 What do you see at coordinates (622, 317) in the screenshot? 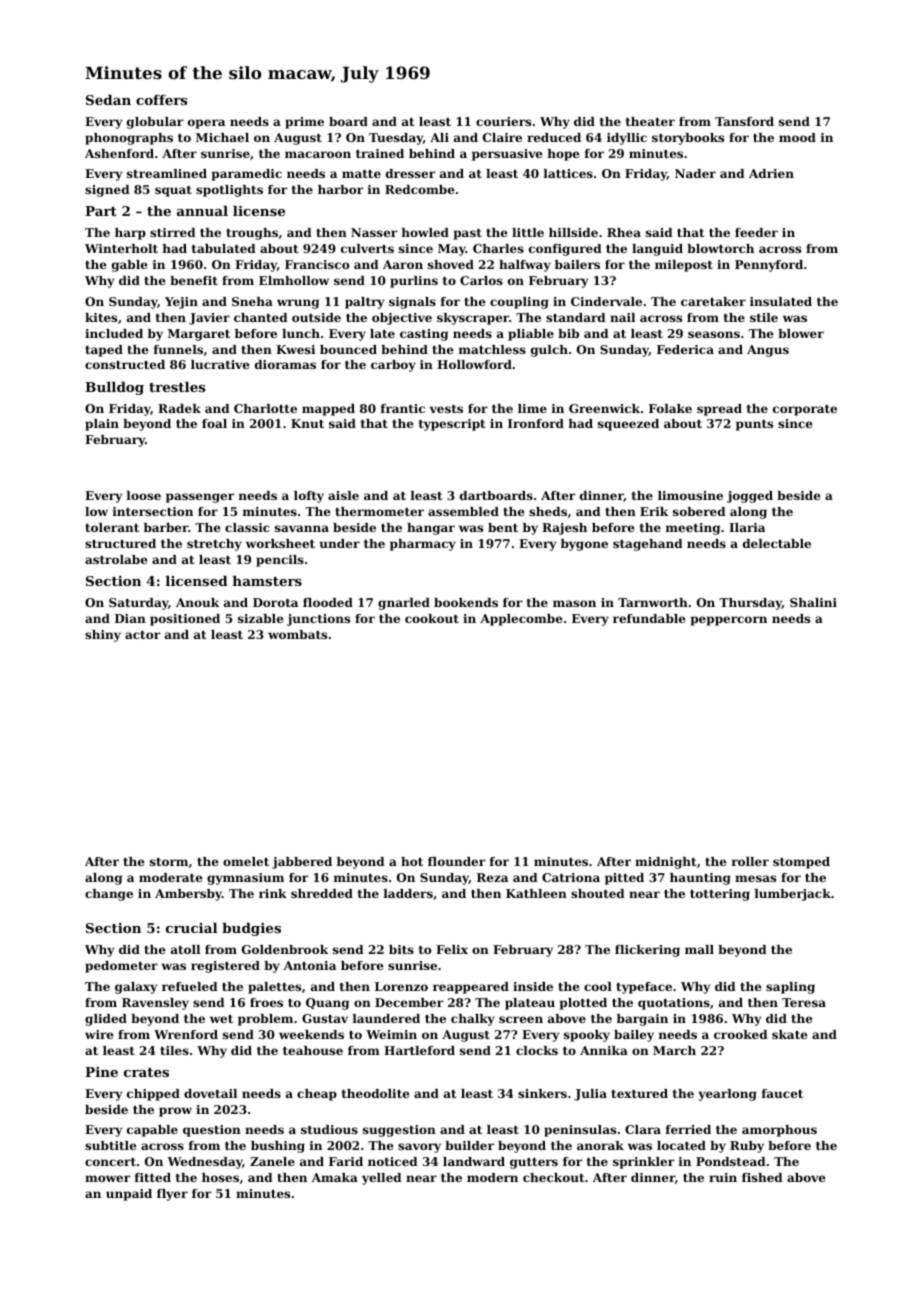
I see `nail` at bounding box center [622, 317].
